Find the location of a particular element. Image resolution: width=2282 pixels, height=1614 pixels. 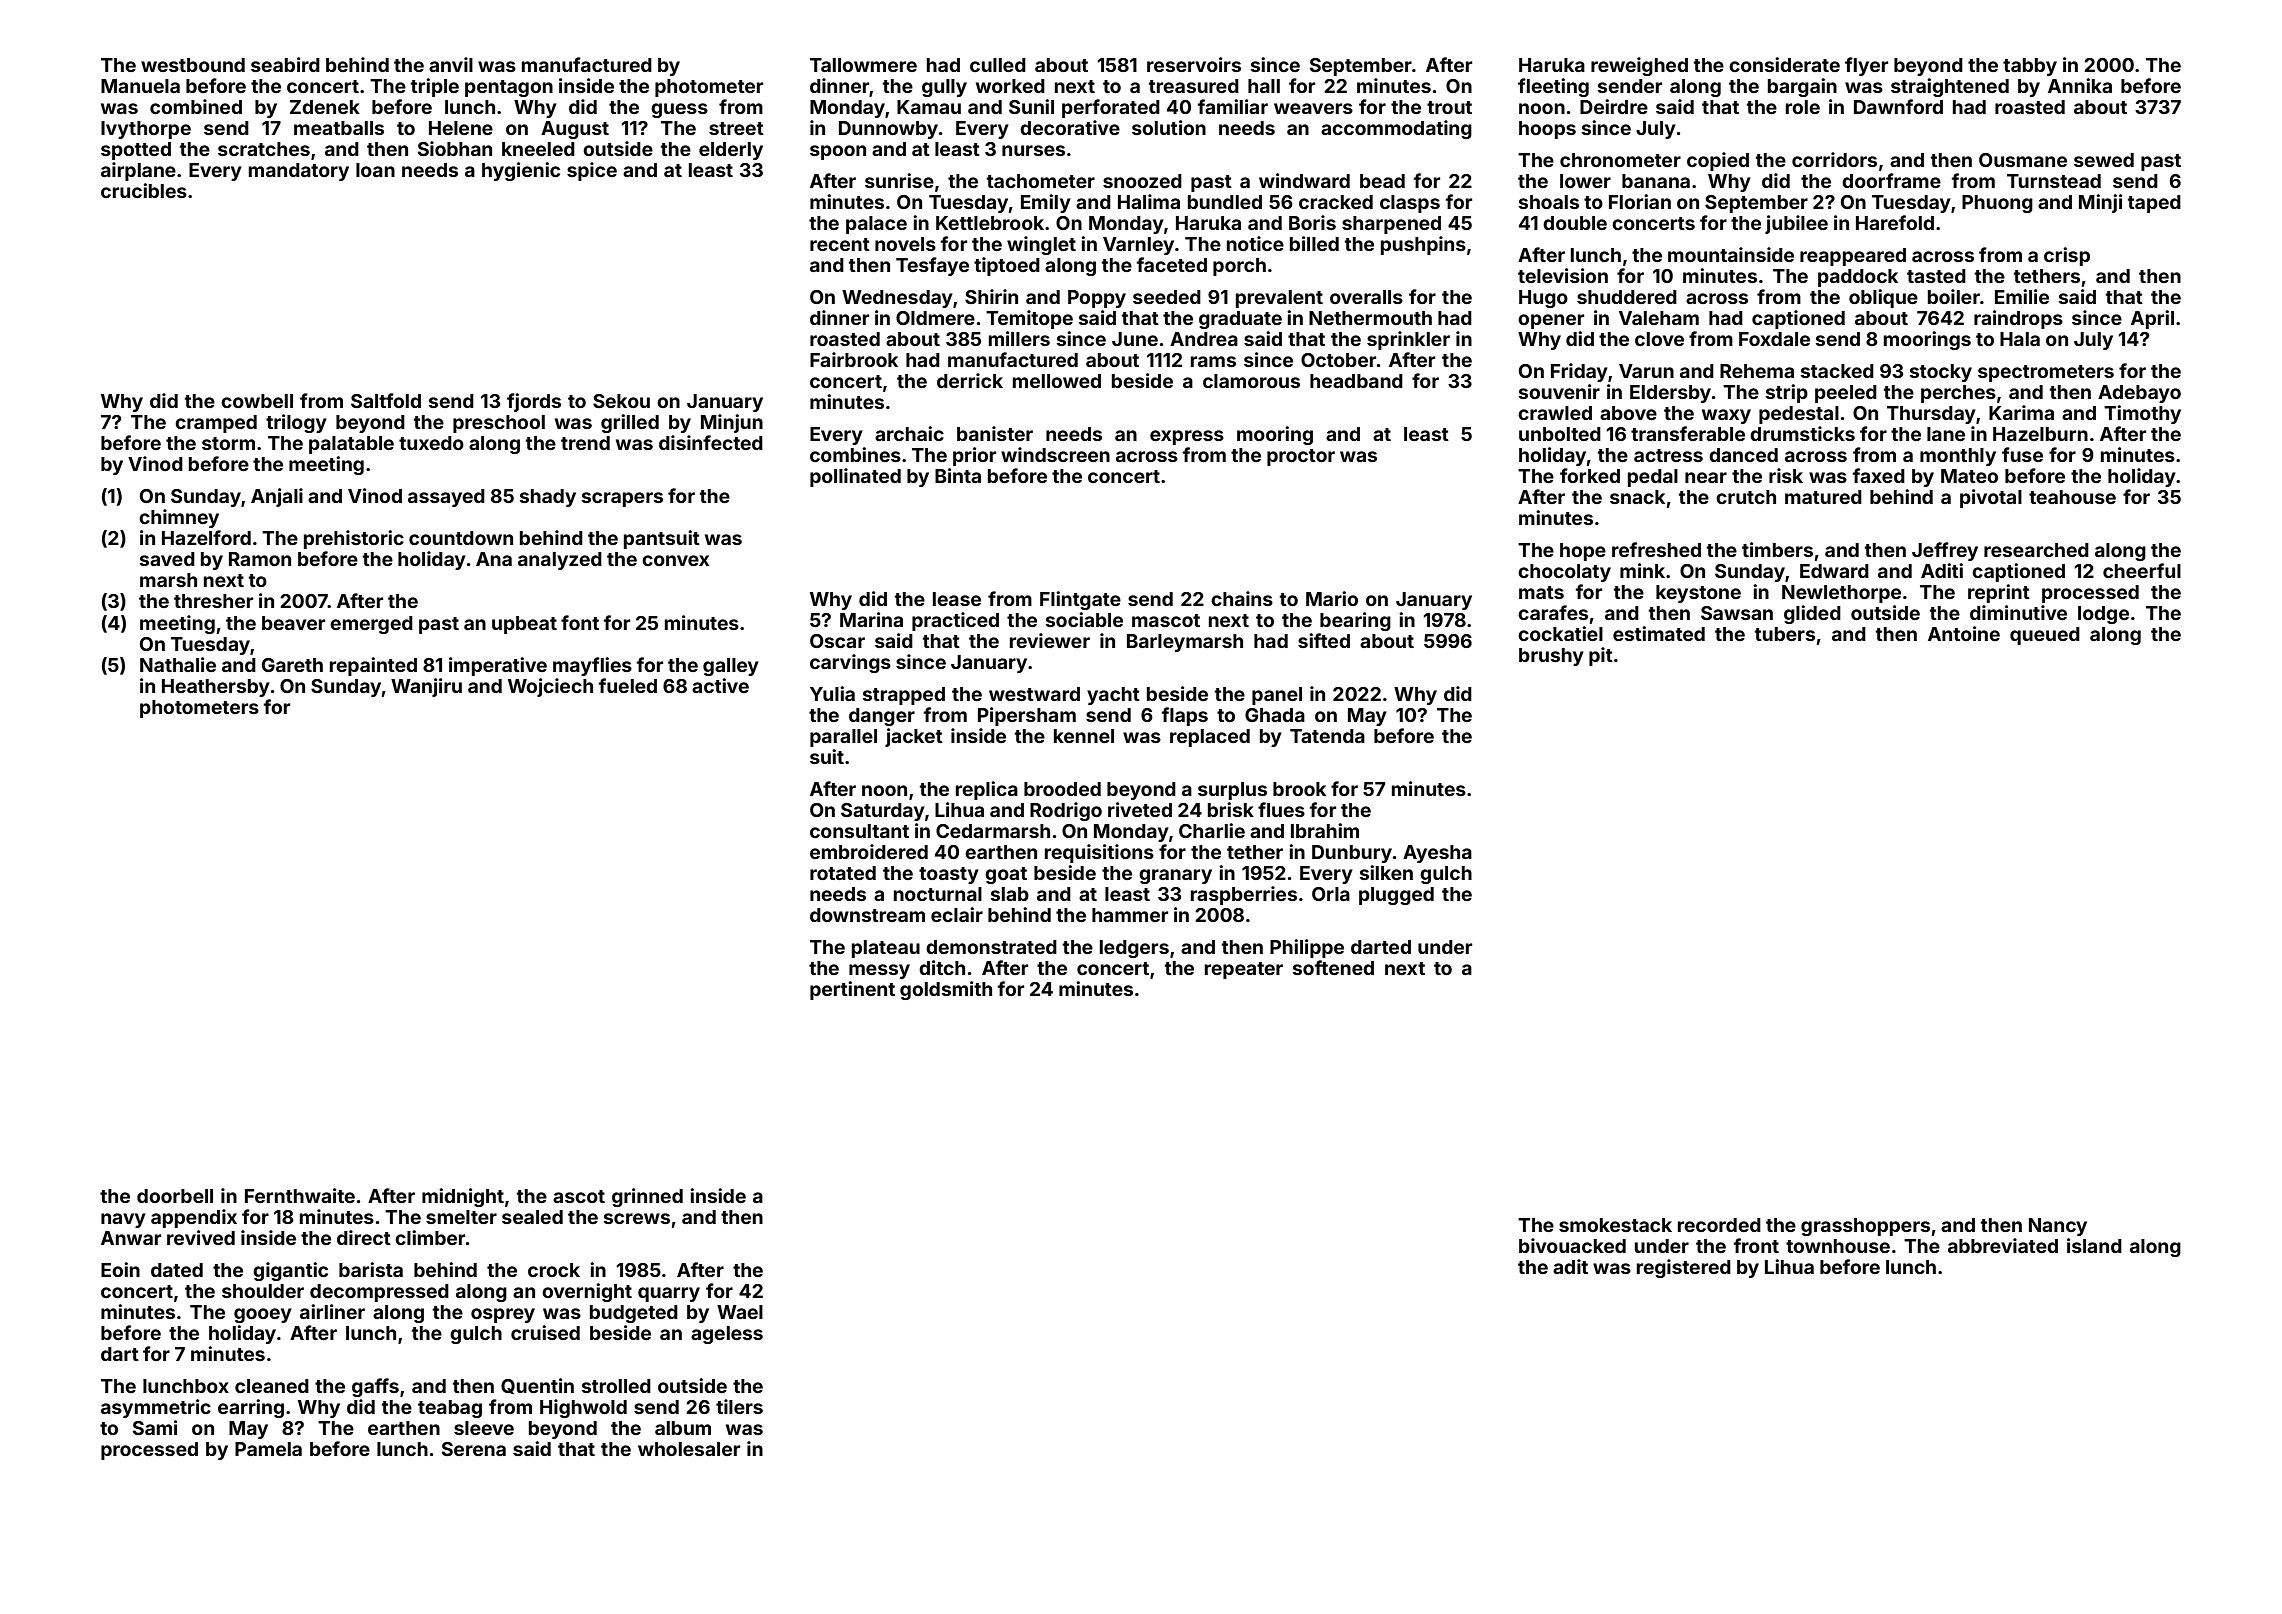

wholesaler is located at coordinates (689, 1449).
